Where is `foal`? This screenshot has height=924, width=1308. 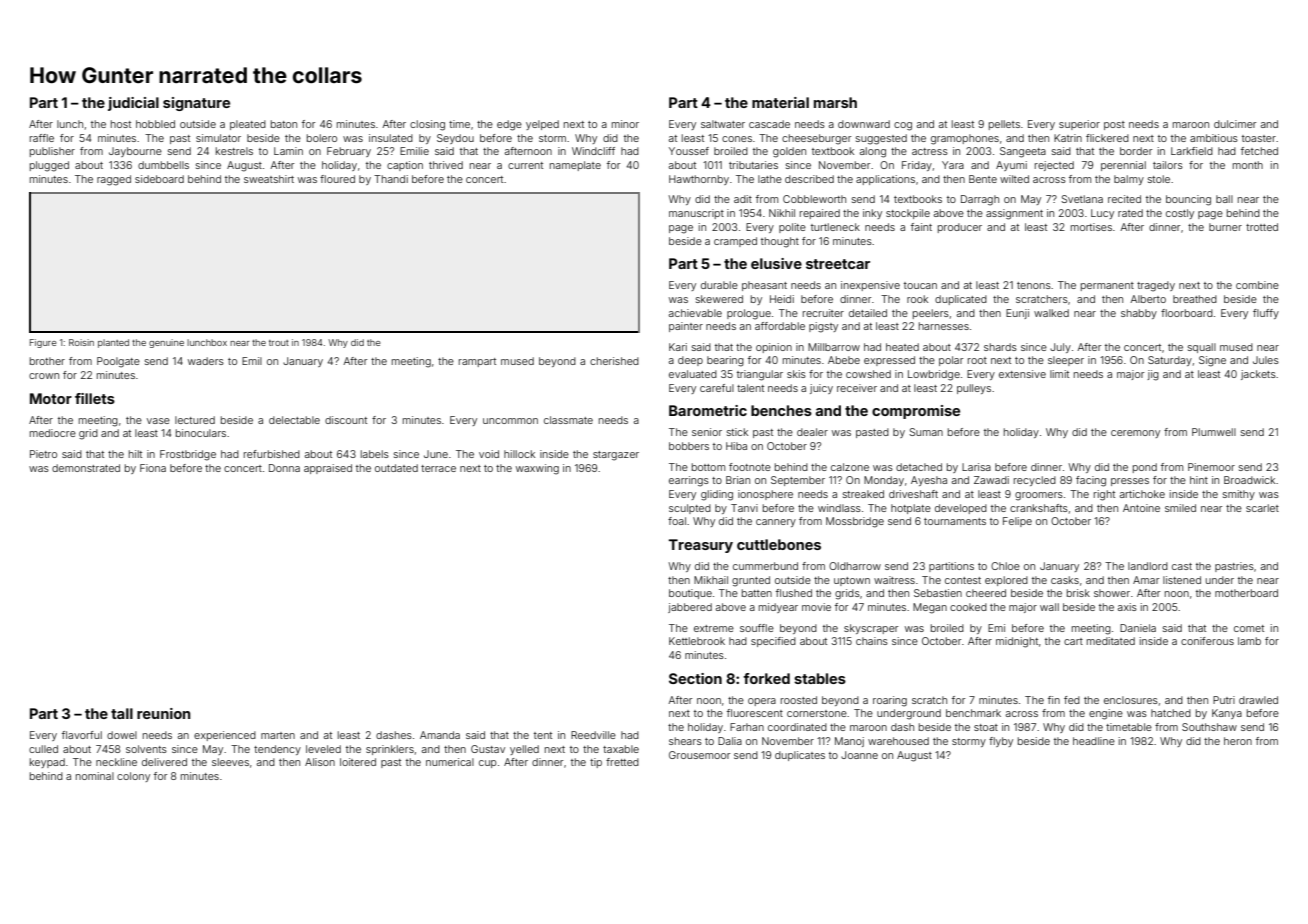
foal is located at coordinates (677, 521).
